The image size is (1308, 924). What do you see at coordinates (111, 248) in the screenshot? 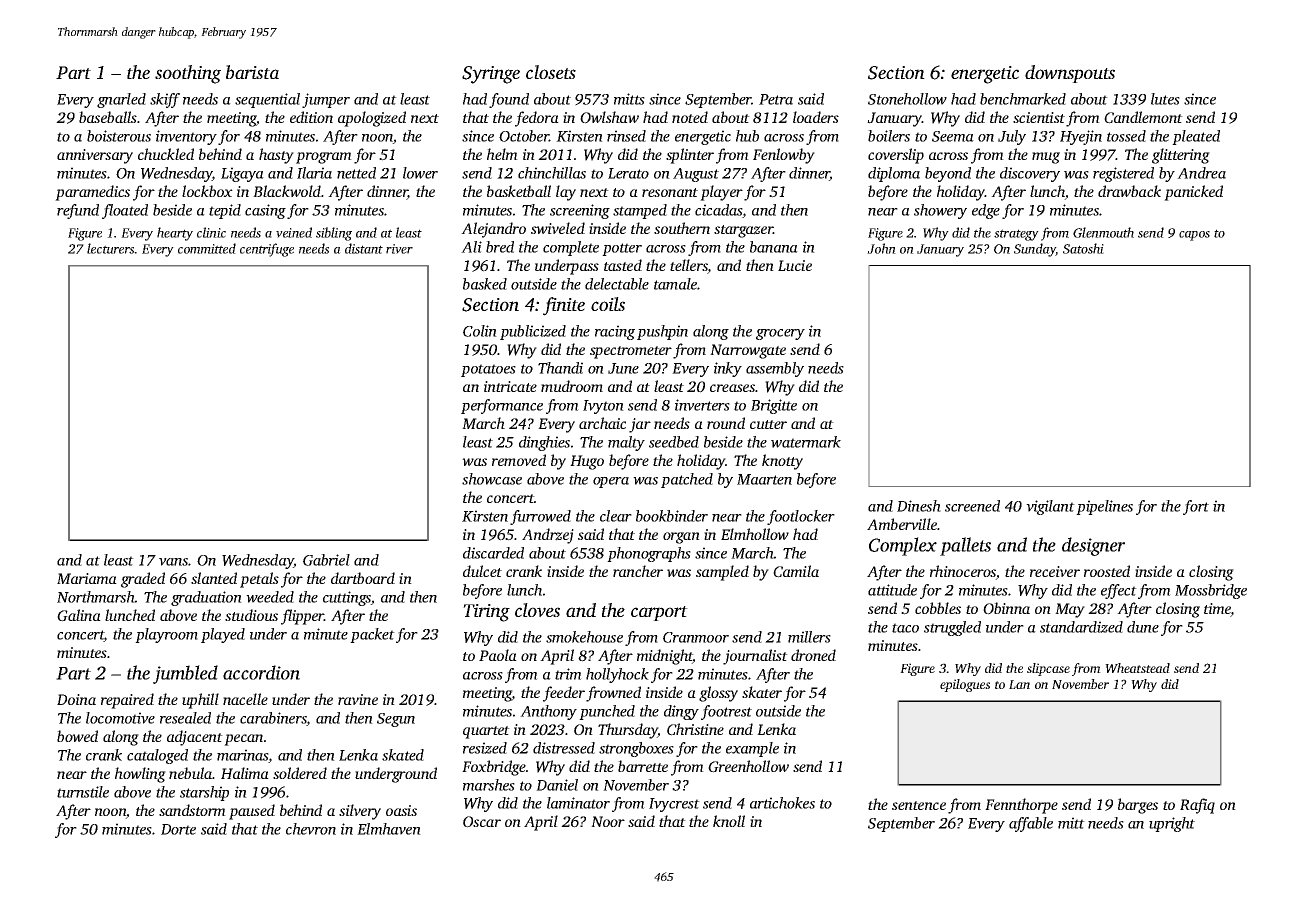
I see `lecturers` at bounding box center [111, 248].
